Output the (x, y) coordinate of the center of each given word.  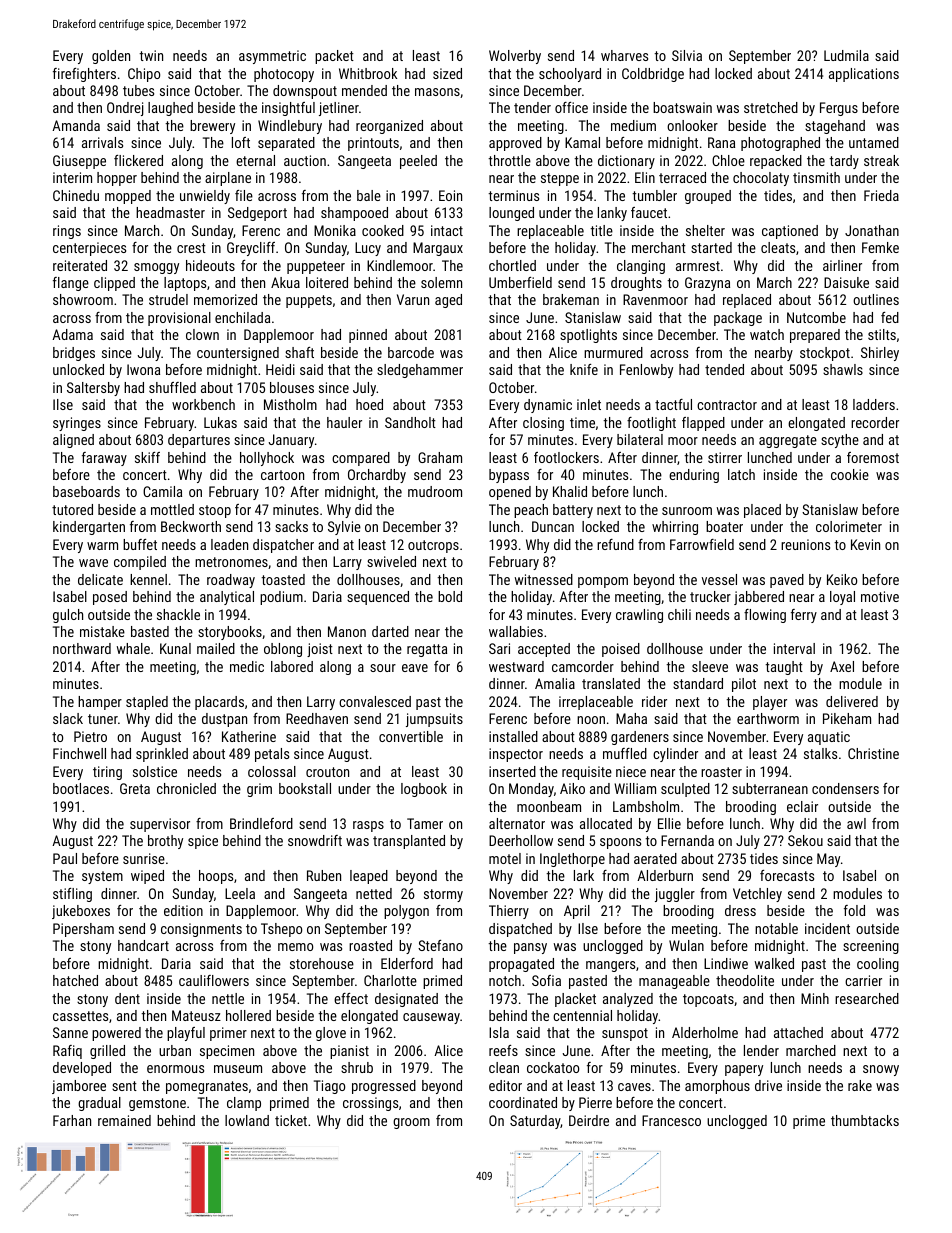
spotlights (588, 336)
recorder (875, 422)
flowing (765, 616)
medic (247, 666)
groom (411, 1123)
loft (241, 142)
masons (437, 92)
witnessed (544, 579)
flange (71, 284)
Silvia (687, 55)
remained (124, 1120)
